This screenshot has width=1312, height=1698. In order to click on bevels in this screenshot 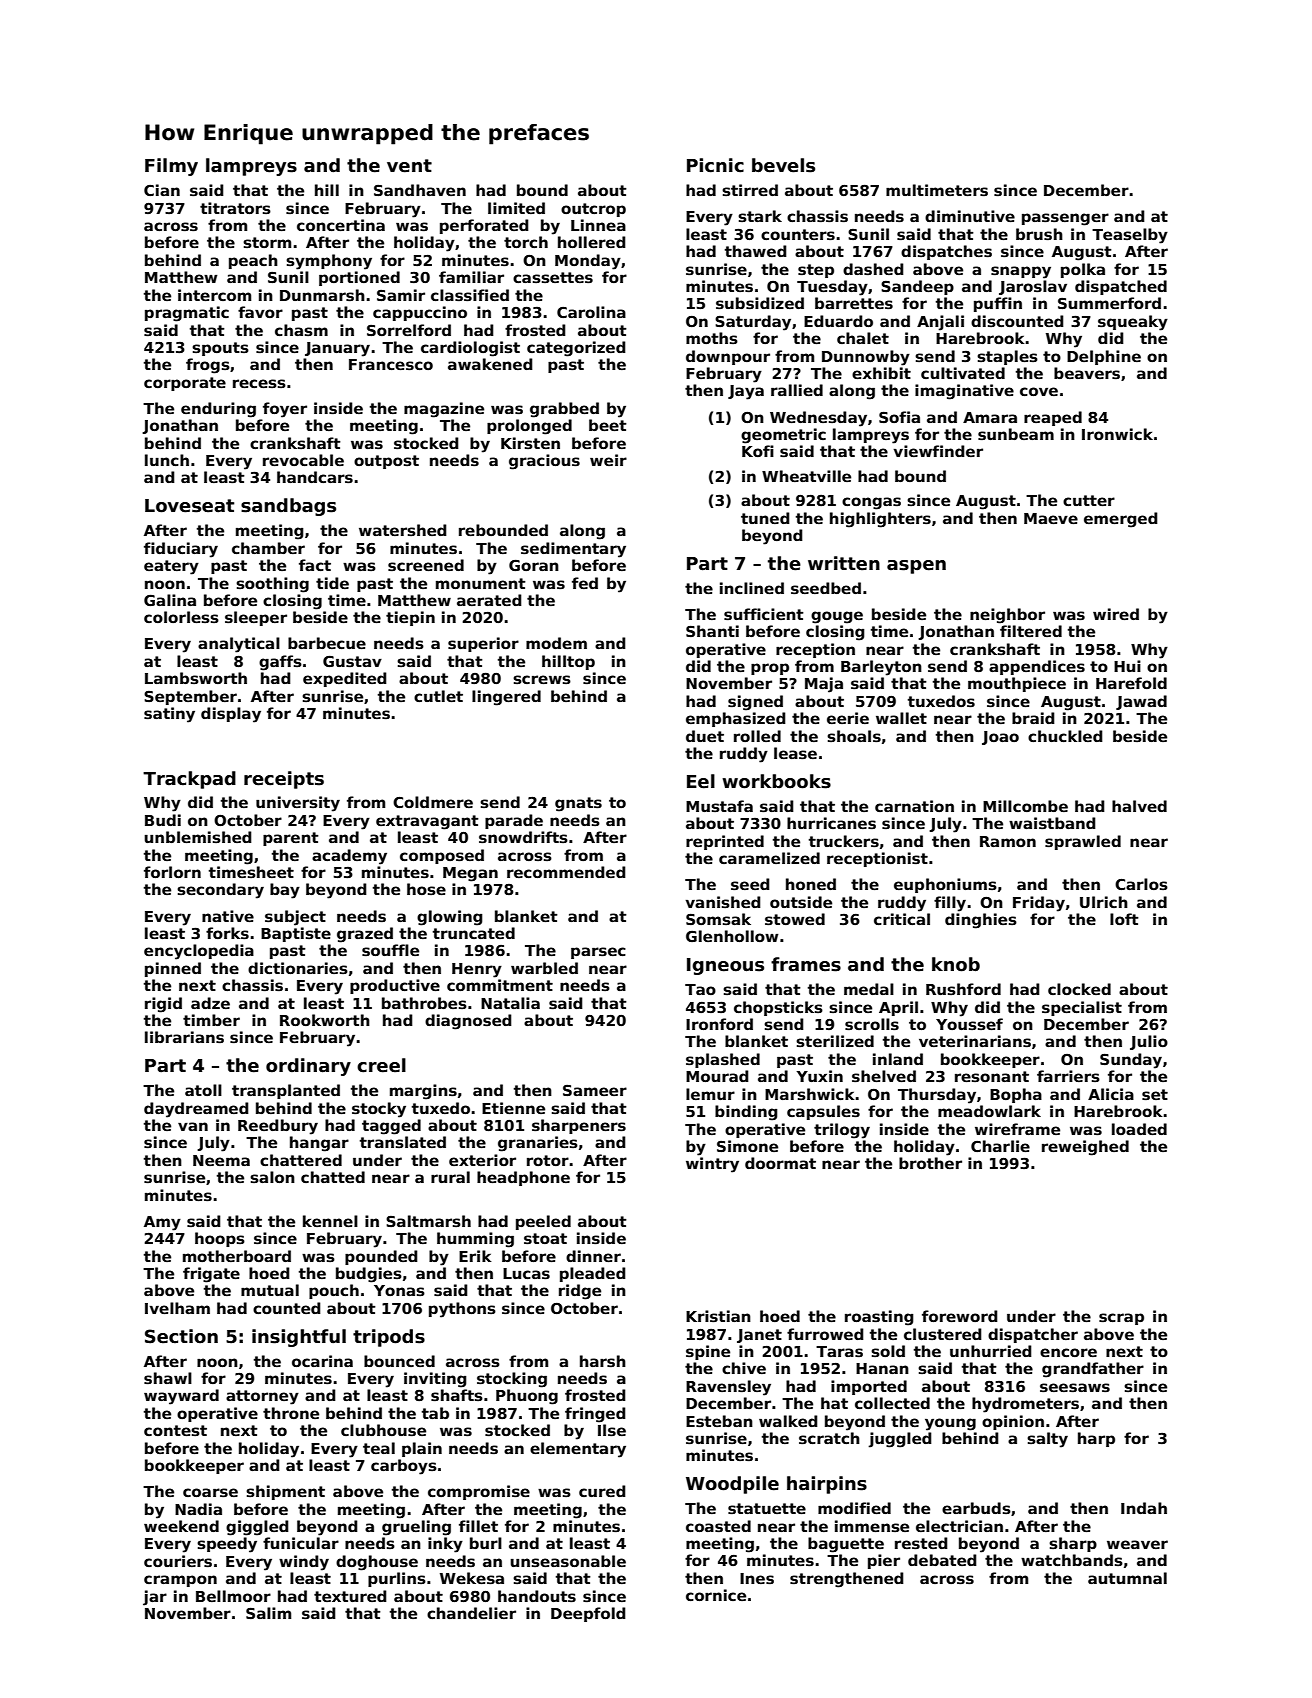, I will do `click(783, 165)`.
